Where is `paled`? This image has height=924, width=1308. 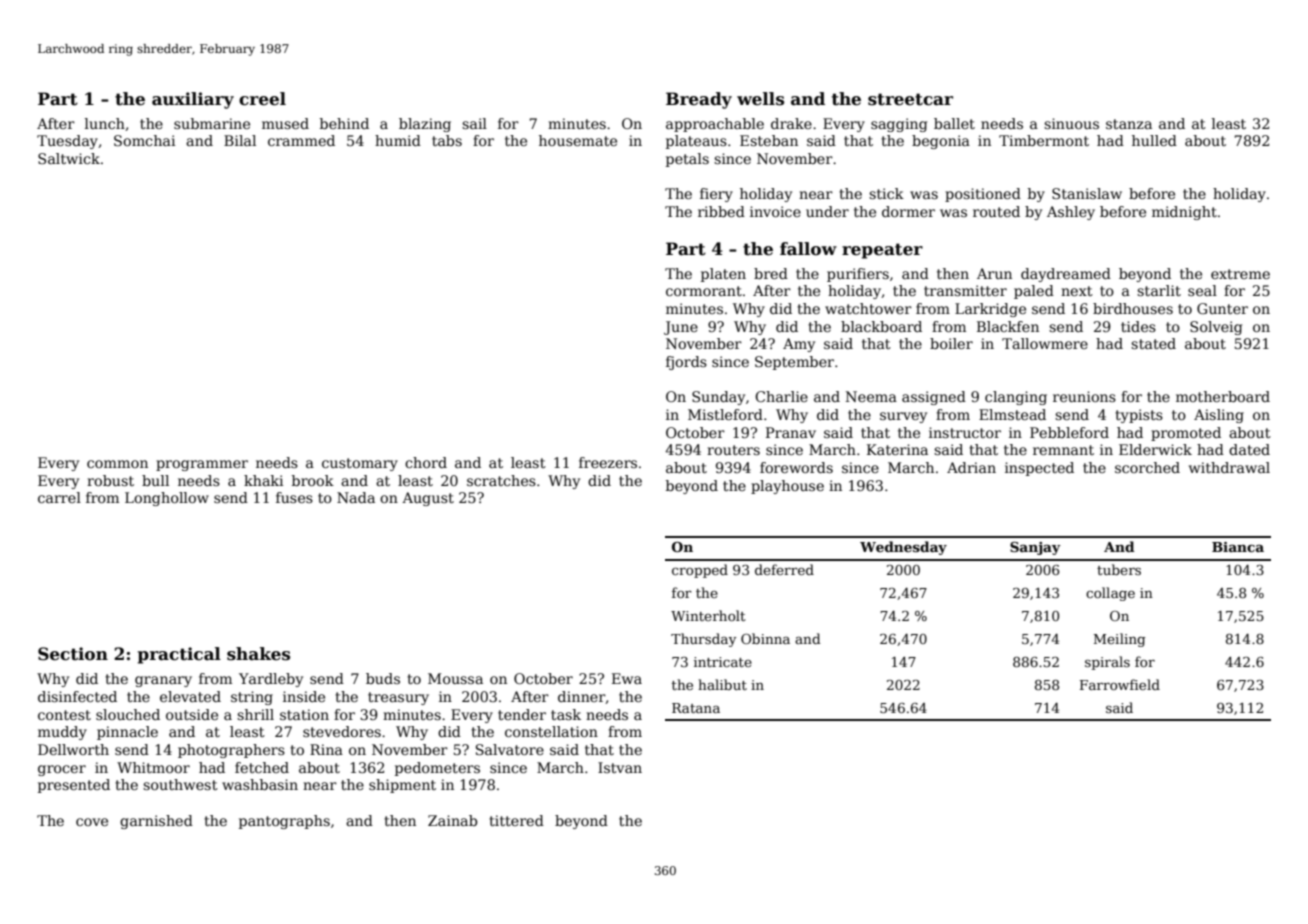
paled is located at coordinates (1034, 292).
